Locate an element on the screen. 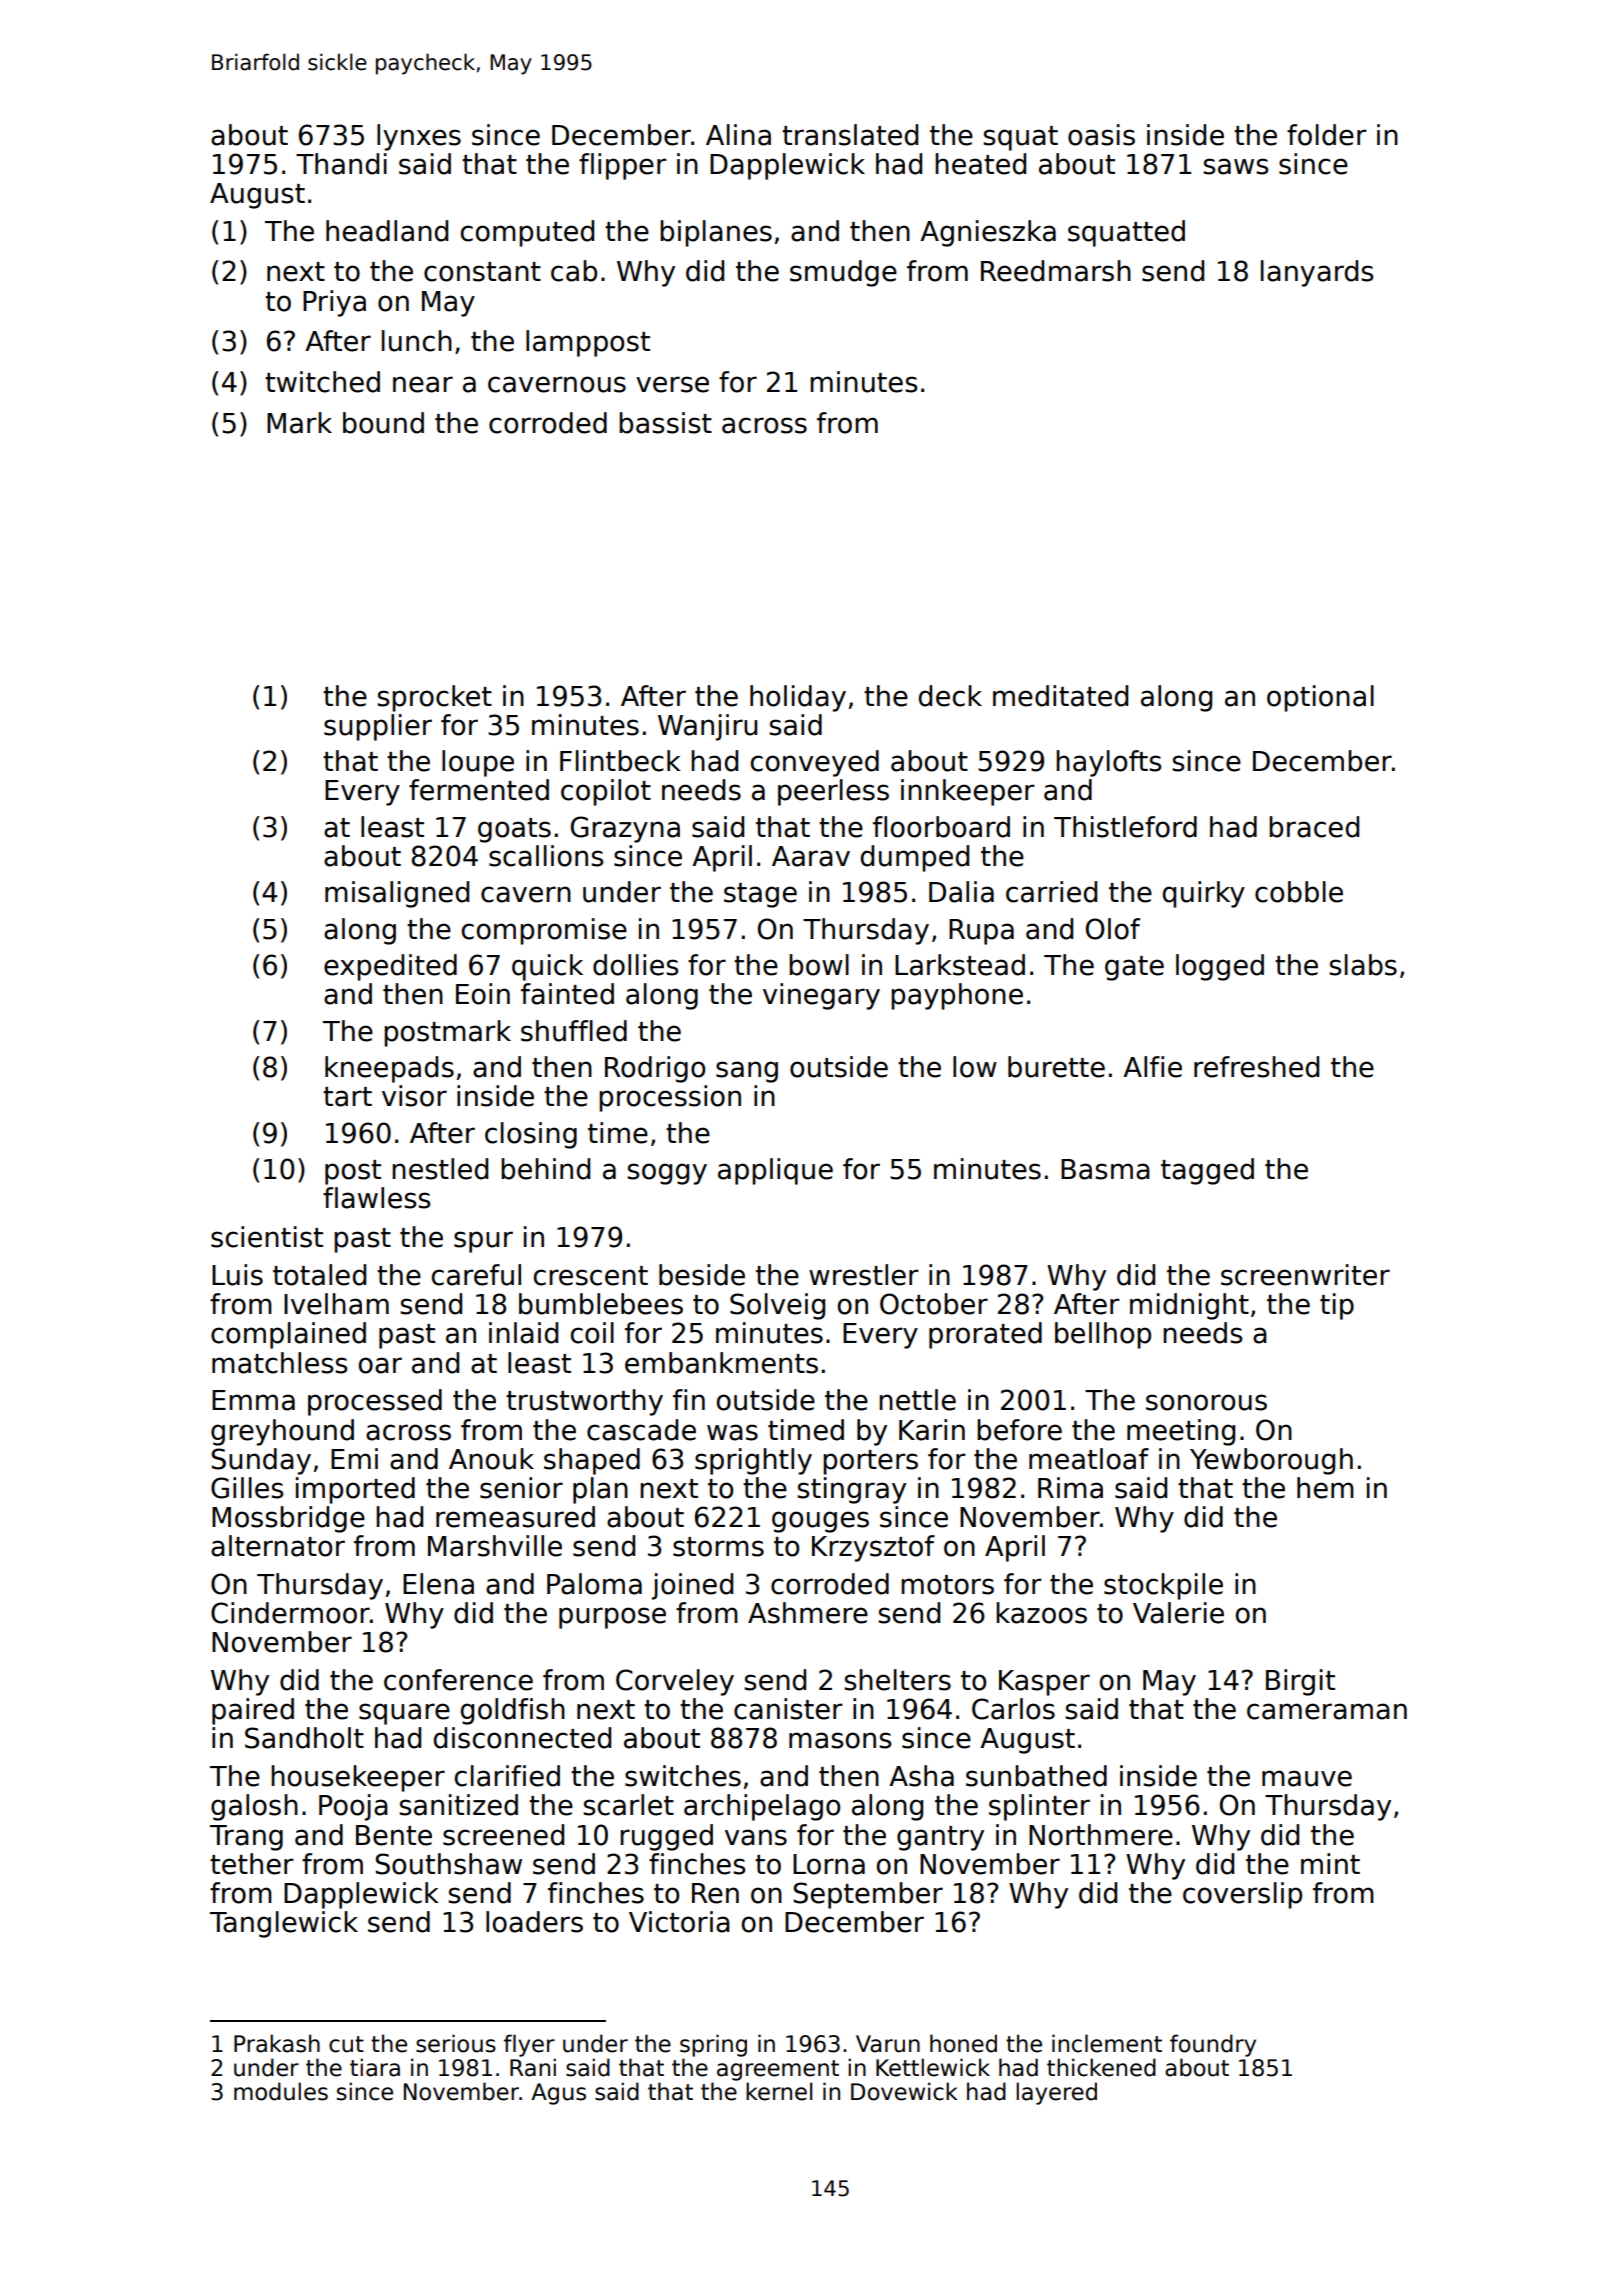  screenwriter is located at coordinates (1305, 1275).
